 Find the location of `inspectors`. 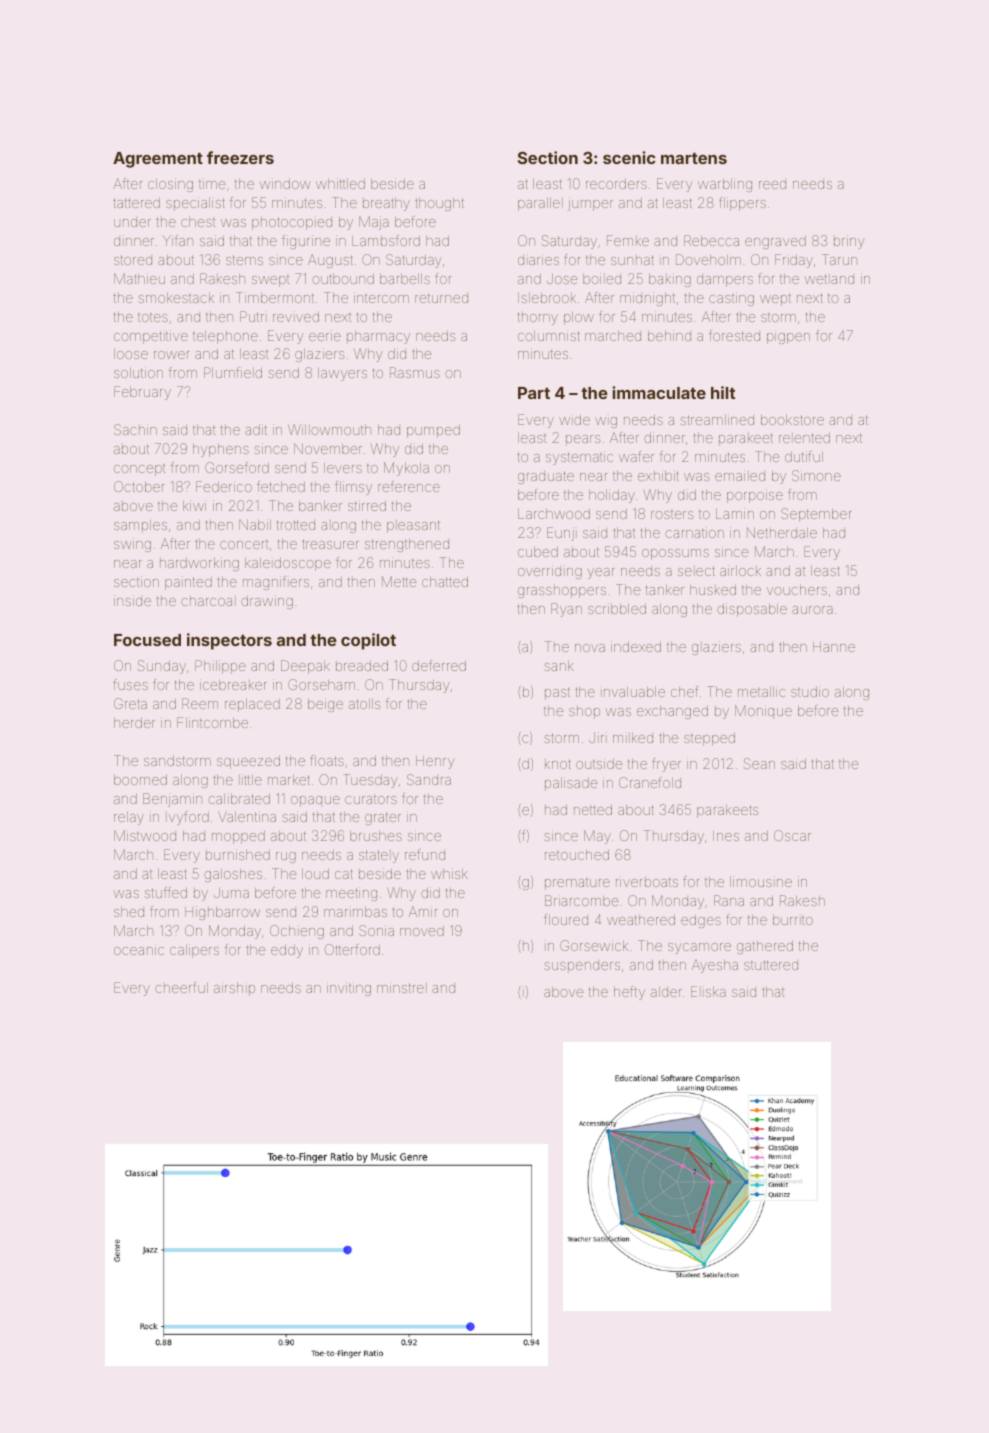

inspectors is located at coordinates (229, 641).
